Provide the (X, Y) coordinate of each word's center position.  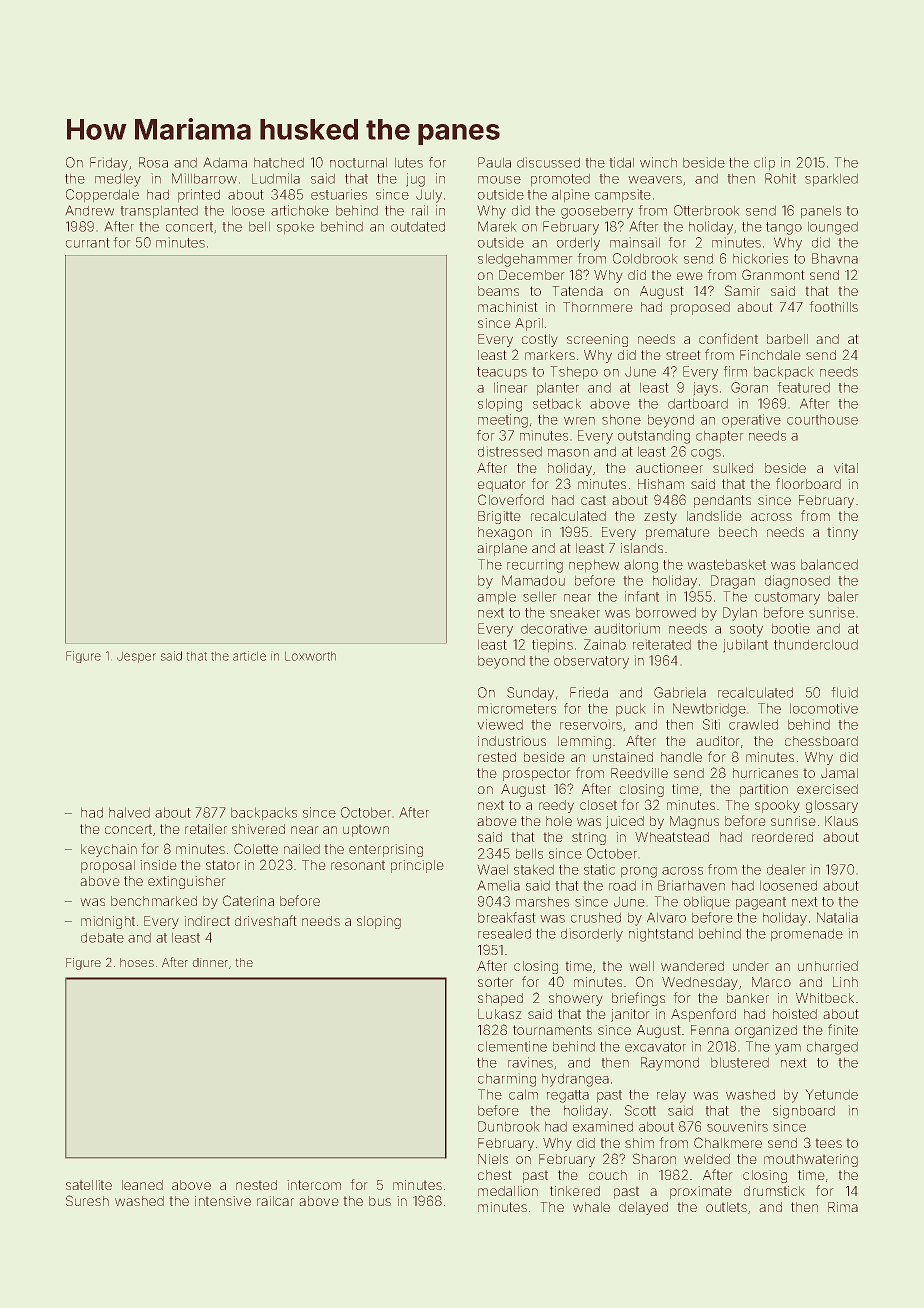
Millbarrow (204, 178)
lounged (833, 228)
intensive (223, 1201)
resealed (504, 934)
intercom (314, 1185)
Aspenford (703, 1015)
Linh (845, 982)
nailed (302, 849)
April (529, 324)
